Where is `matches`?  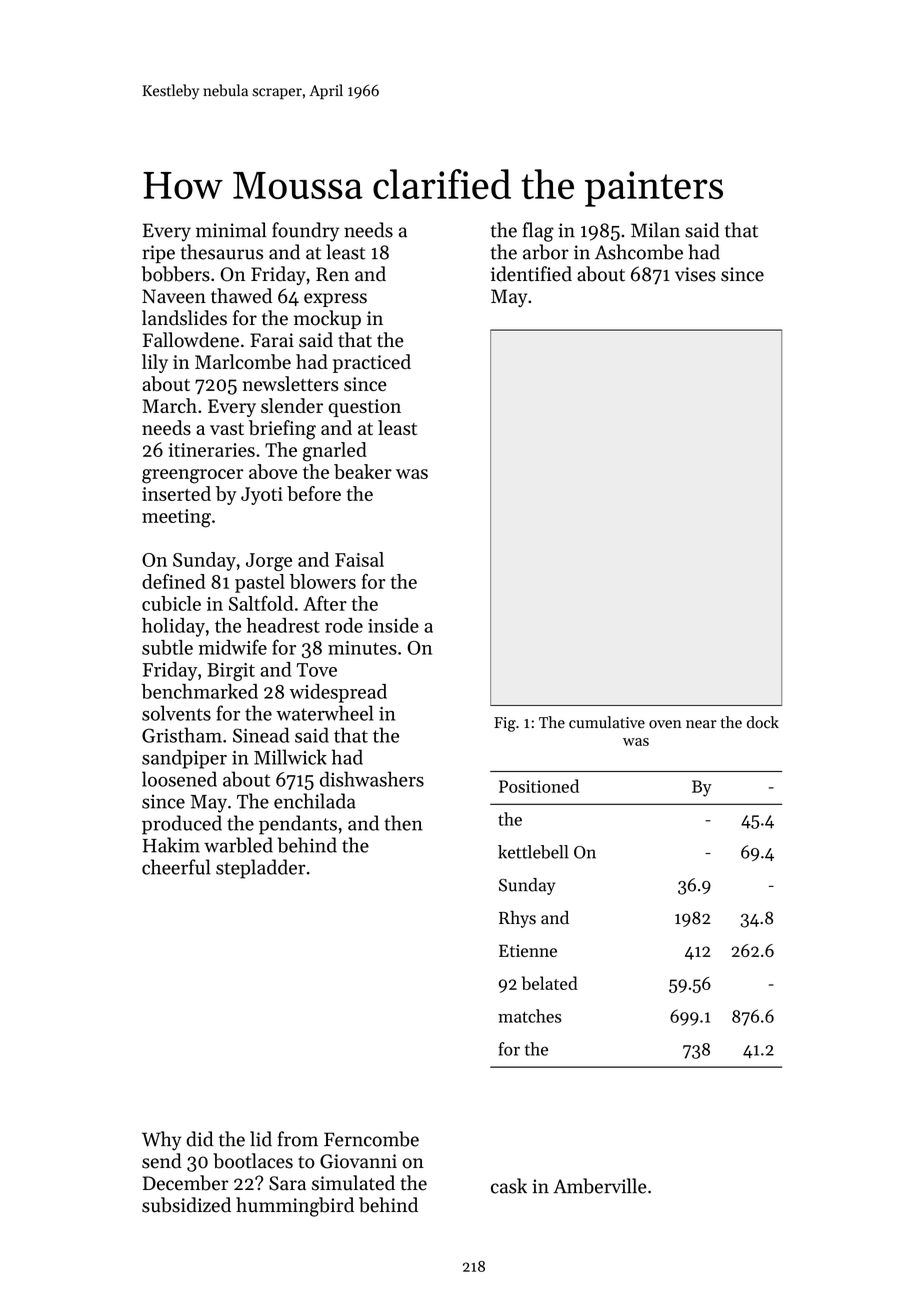 matches is located at coordinates (530, 1016).
